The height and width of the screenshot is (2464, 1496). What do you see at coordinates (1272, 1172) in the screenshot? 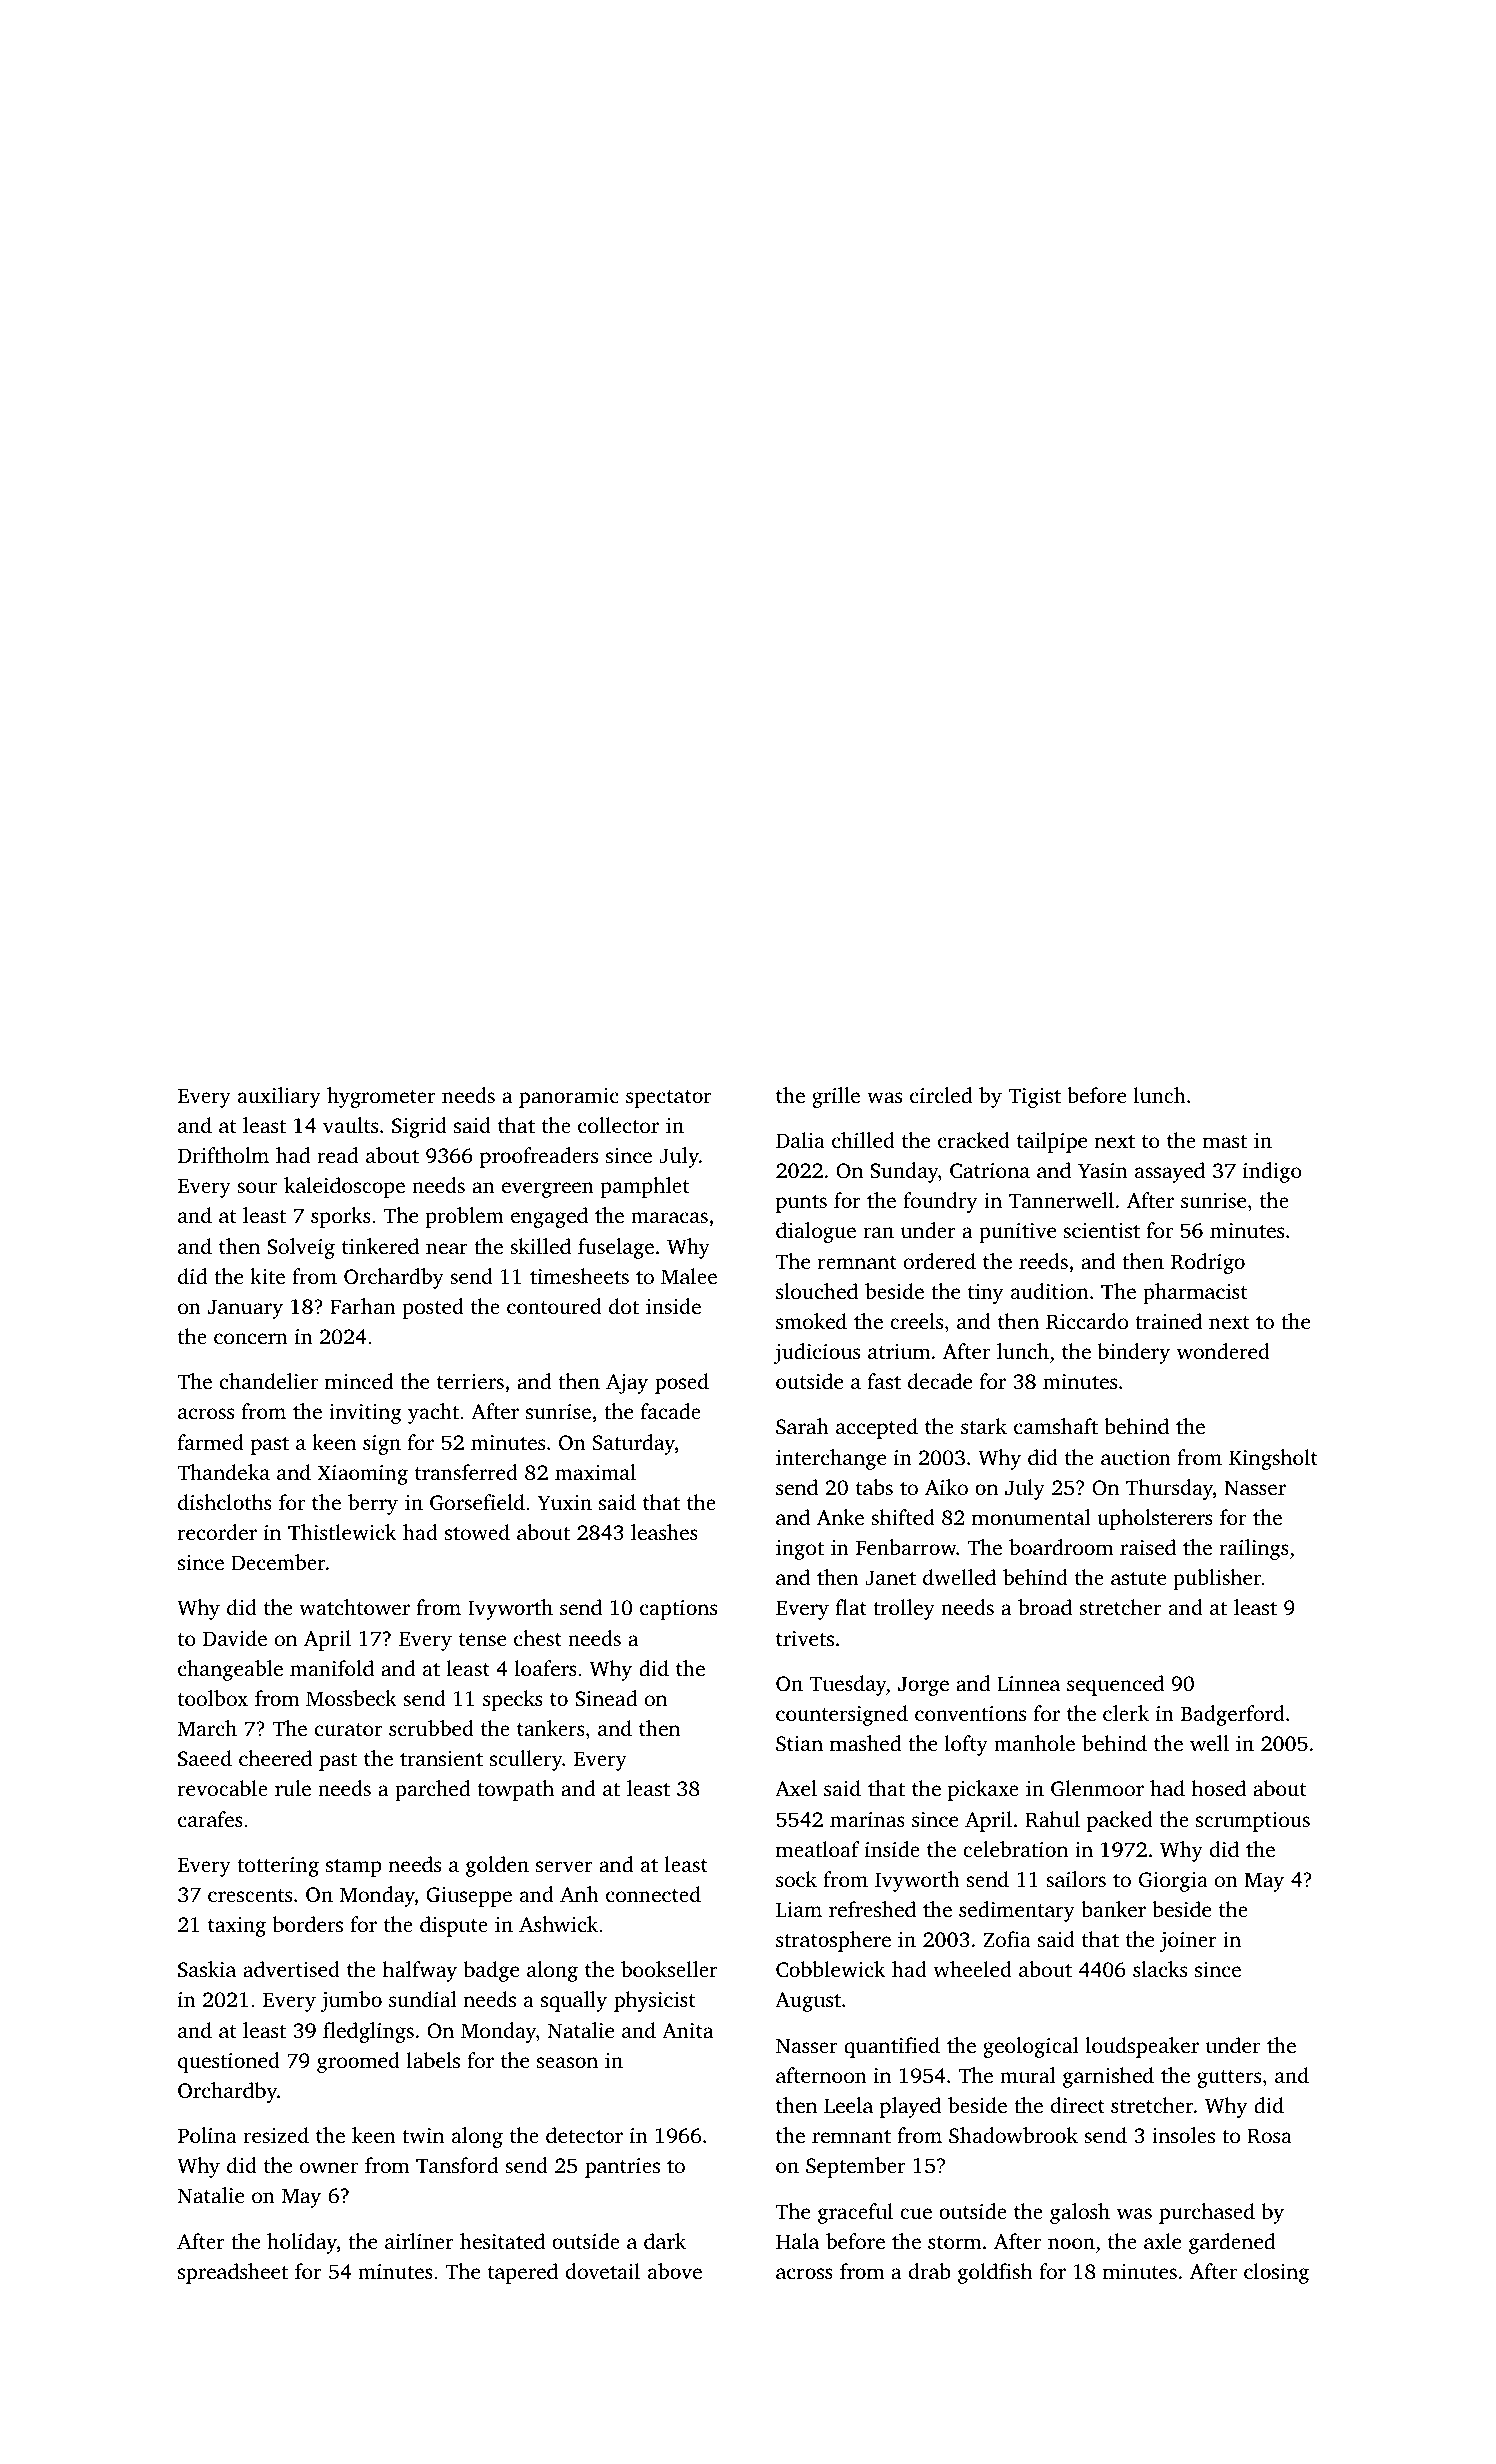
I see `indigo` at bounding box center [1272, 1172].
